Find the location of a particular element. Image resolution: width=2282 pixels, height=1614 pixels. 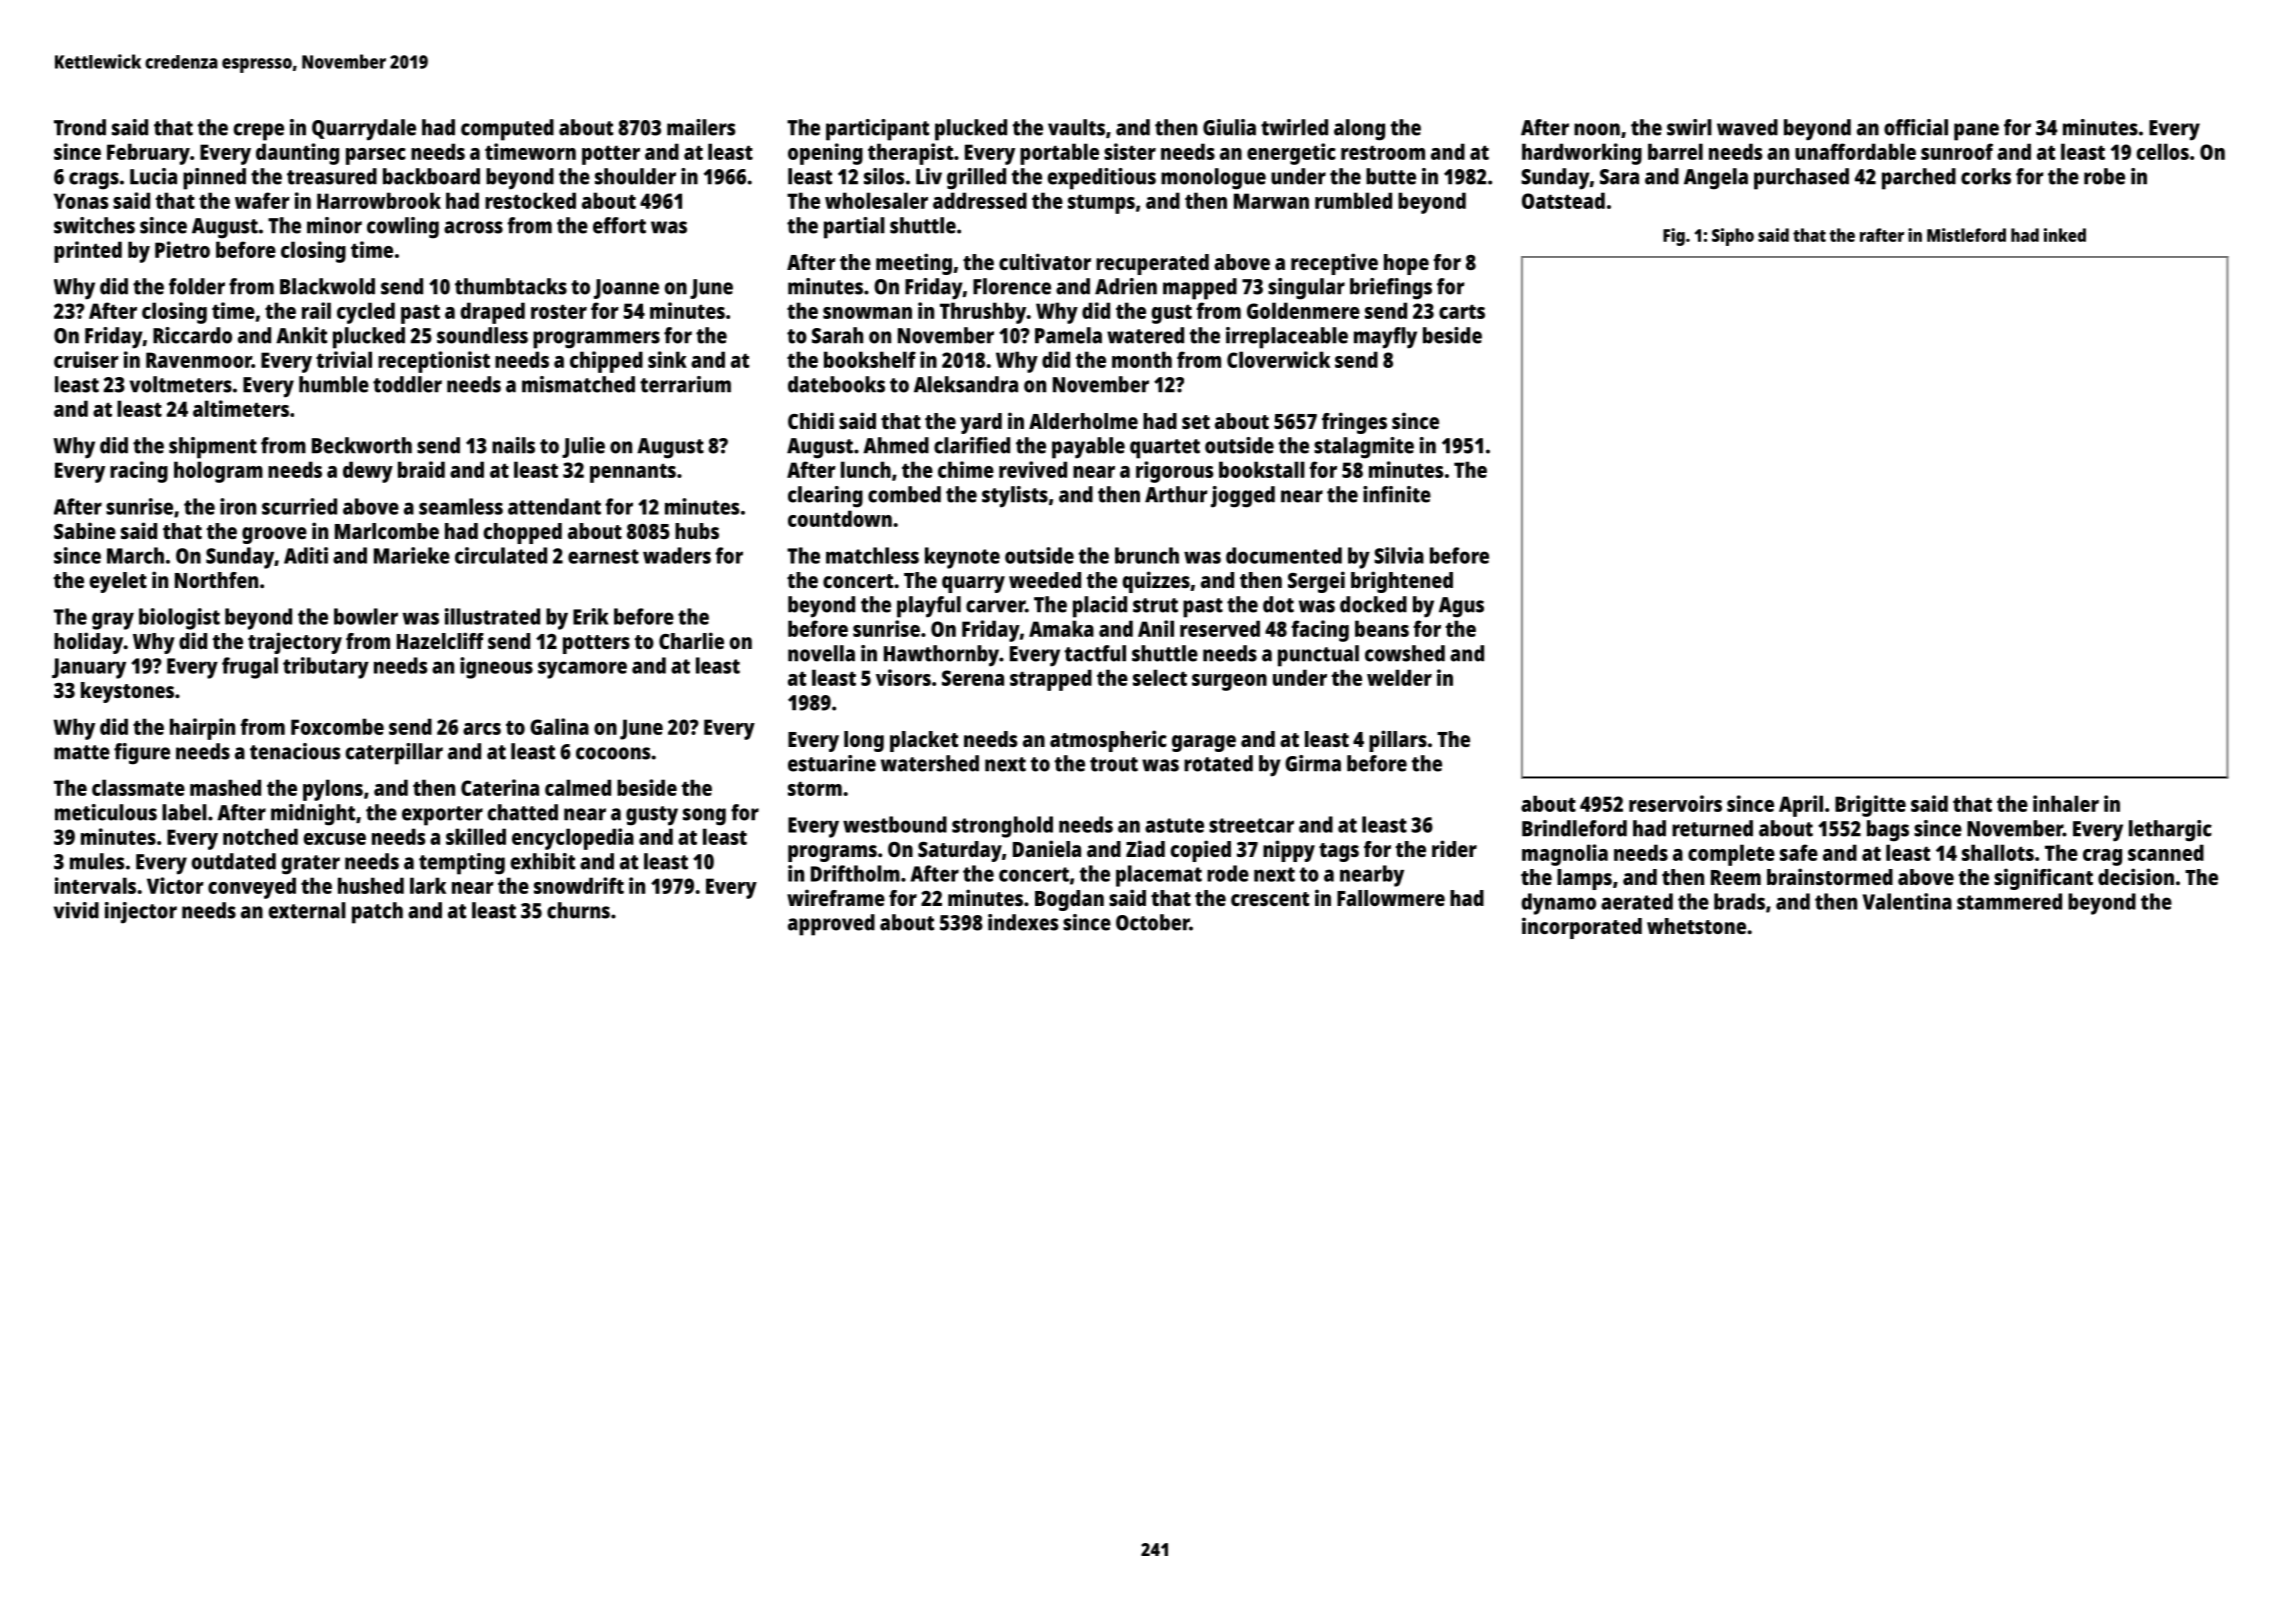

mashed is located at coordinates (225, 787).
